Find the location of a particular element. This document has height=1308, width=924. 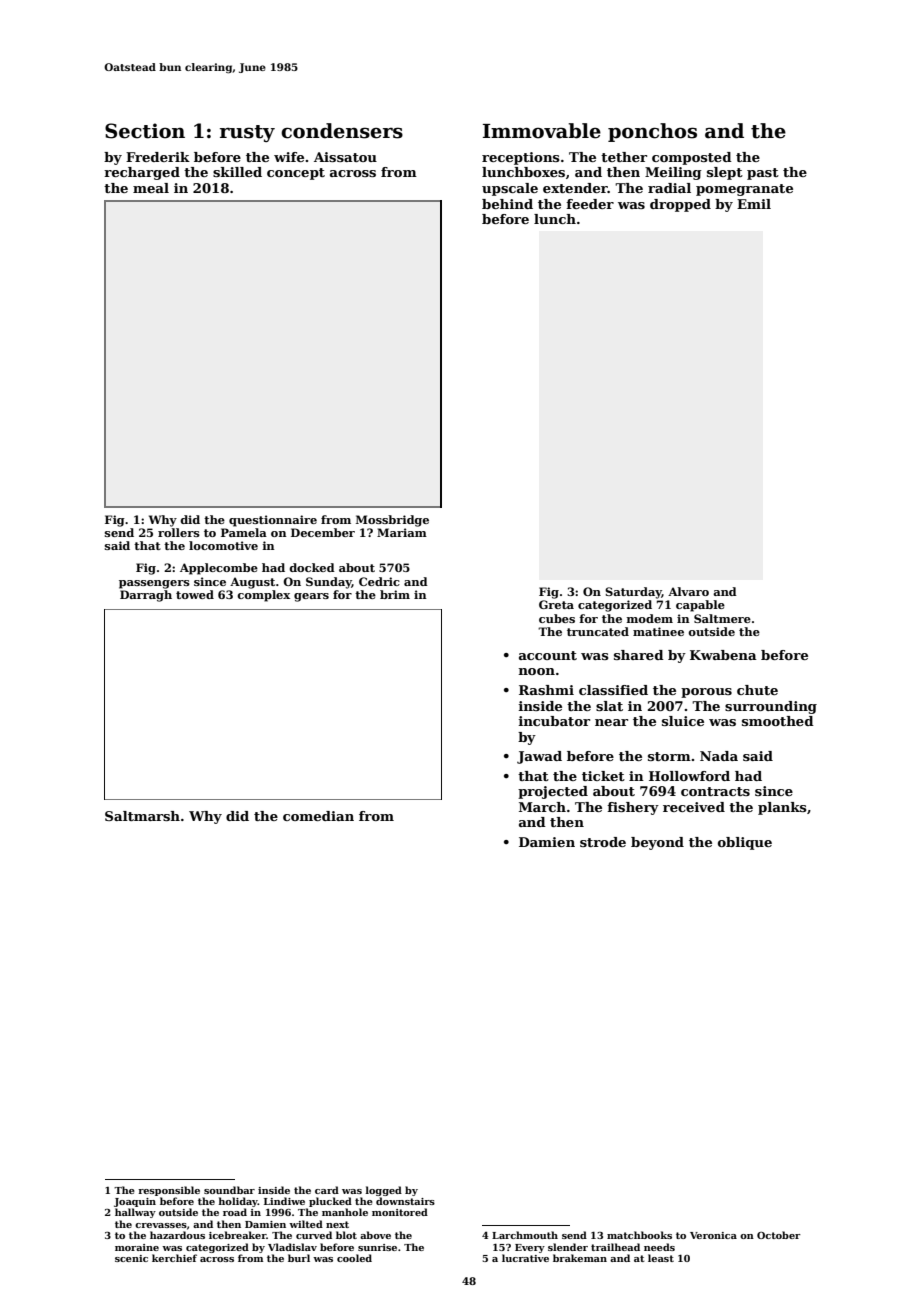

Alvaro is located at coordinates (688, 591).
